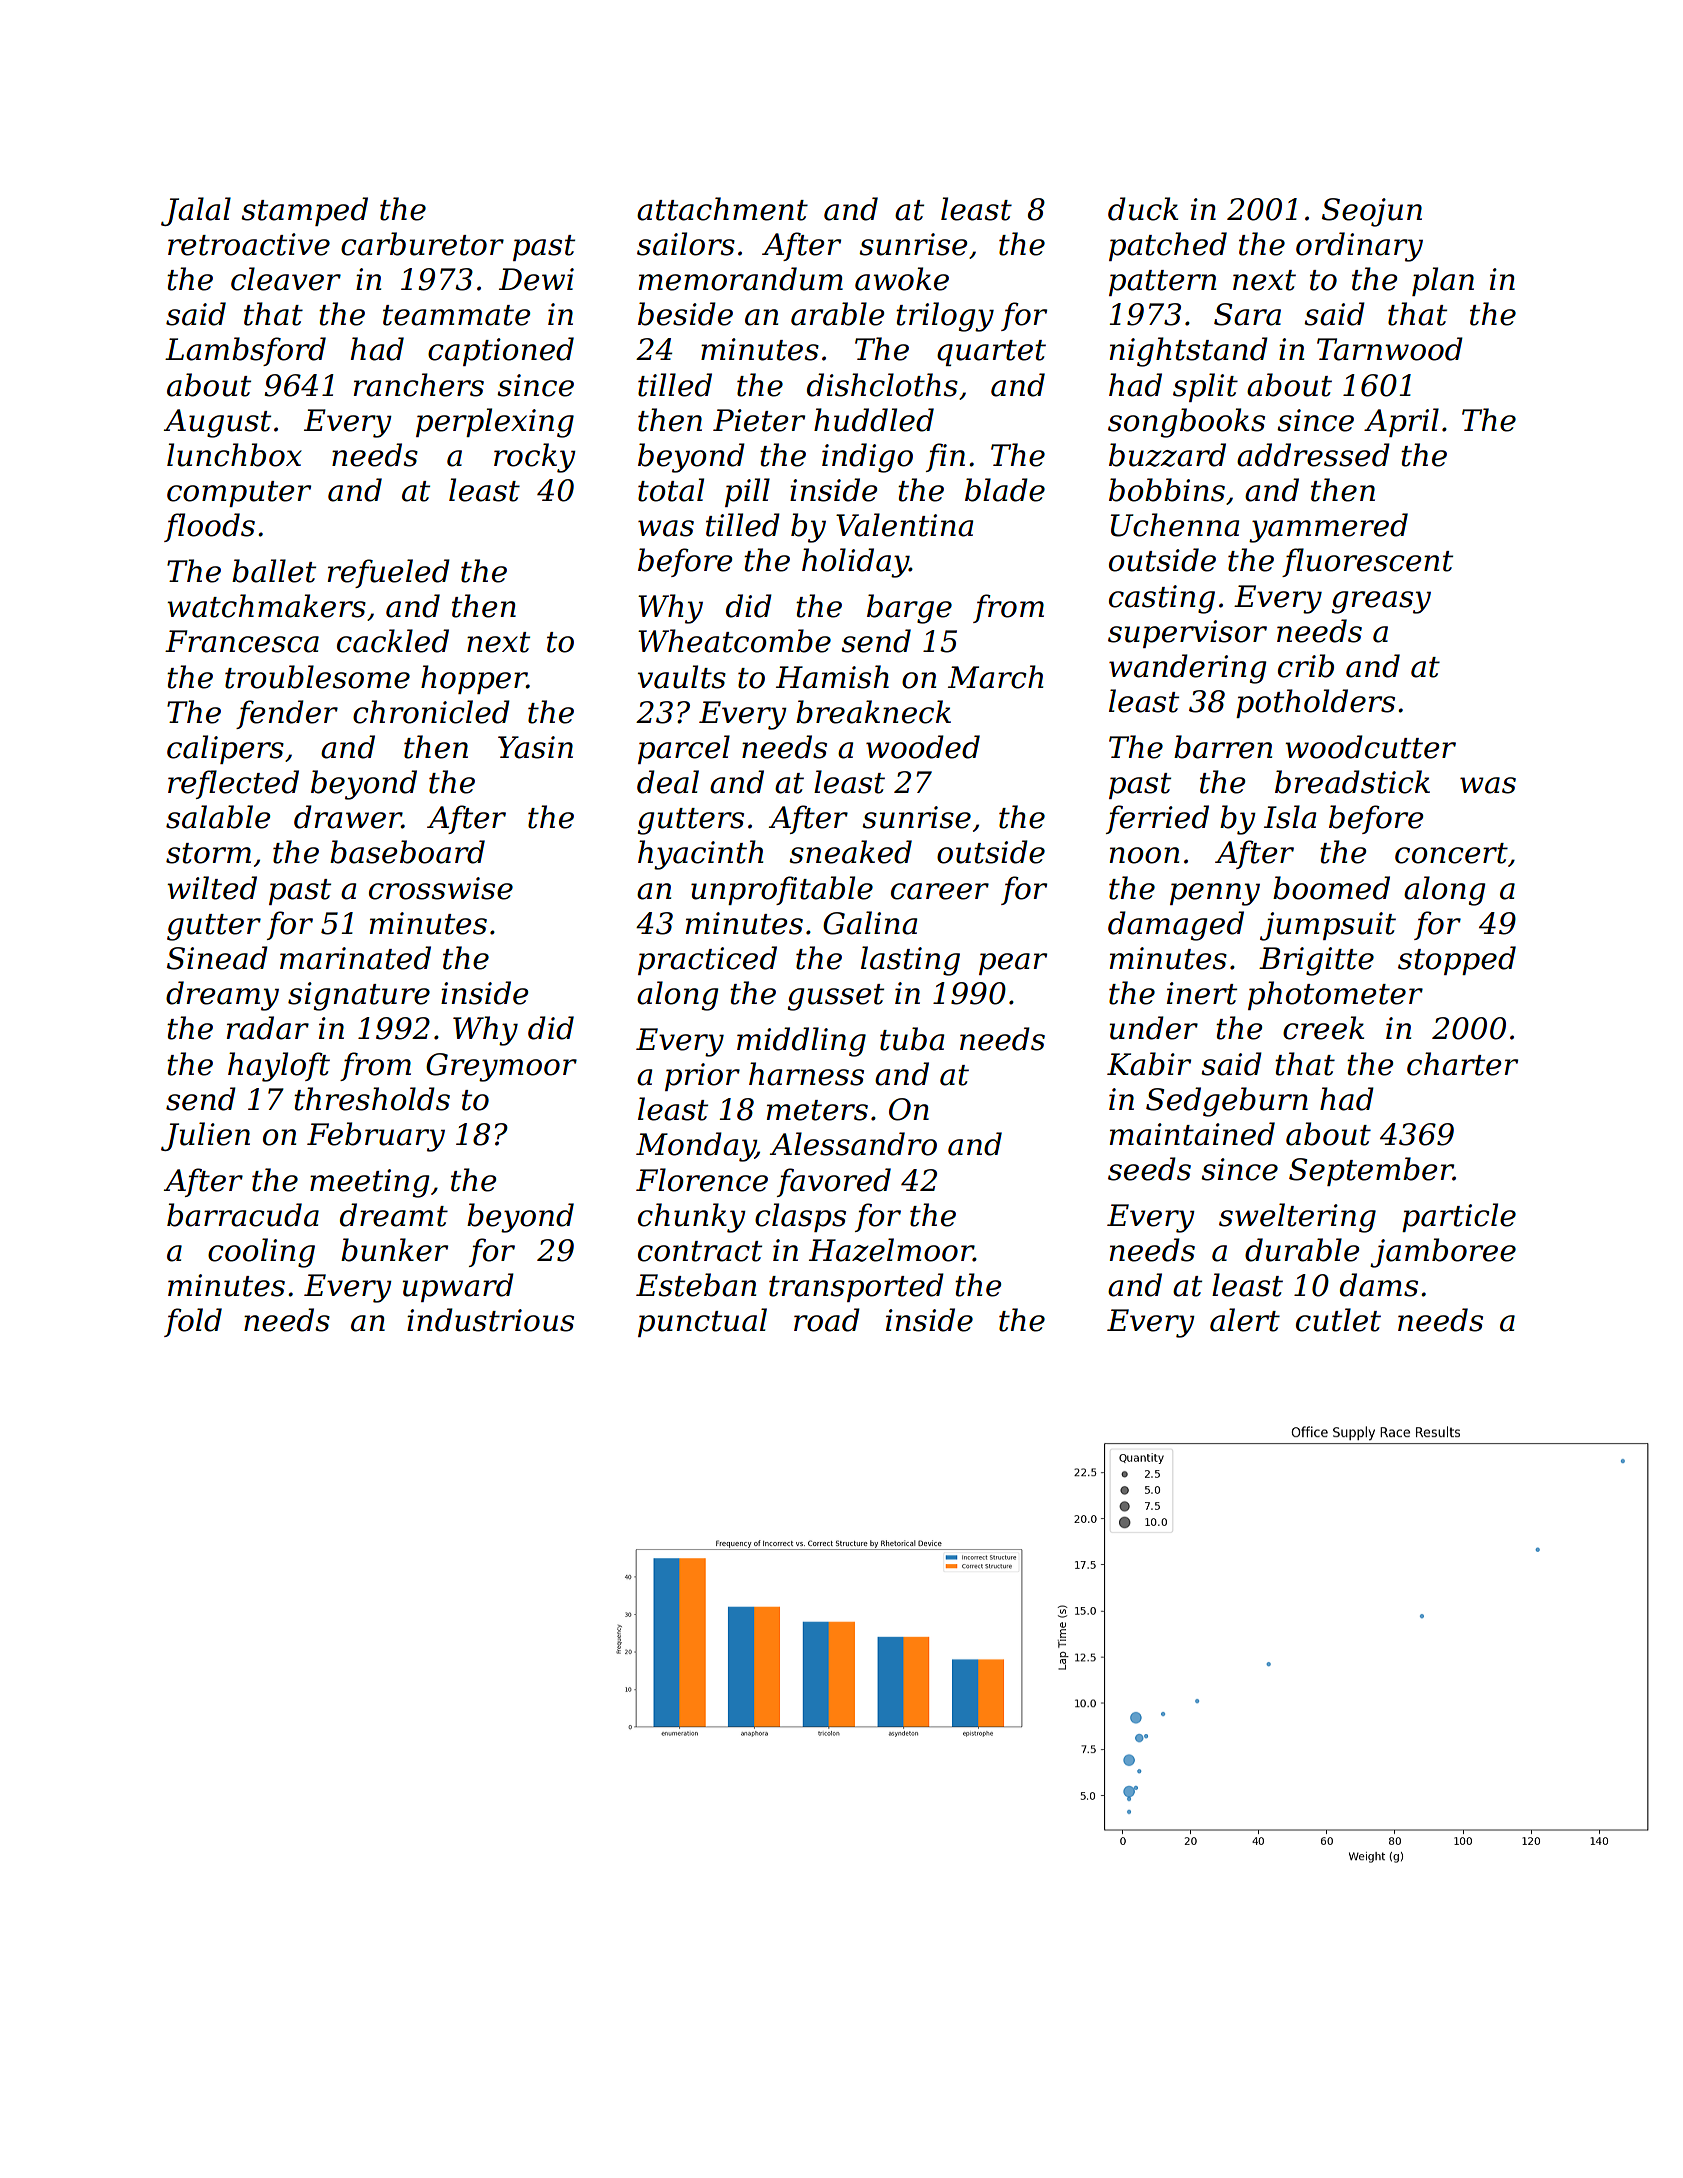  I want to click on addressed, so click(1313, 455).
